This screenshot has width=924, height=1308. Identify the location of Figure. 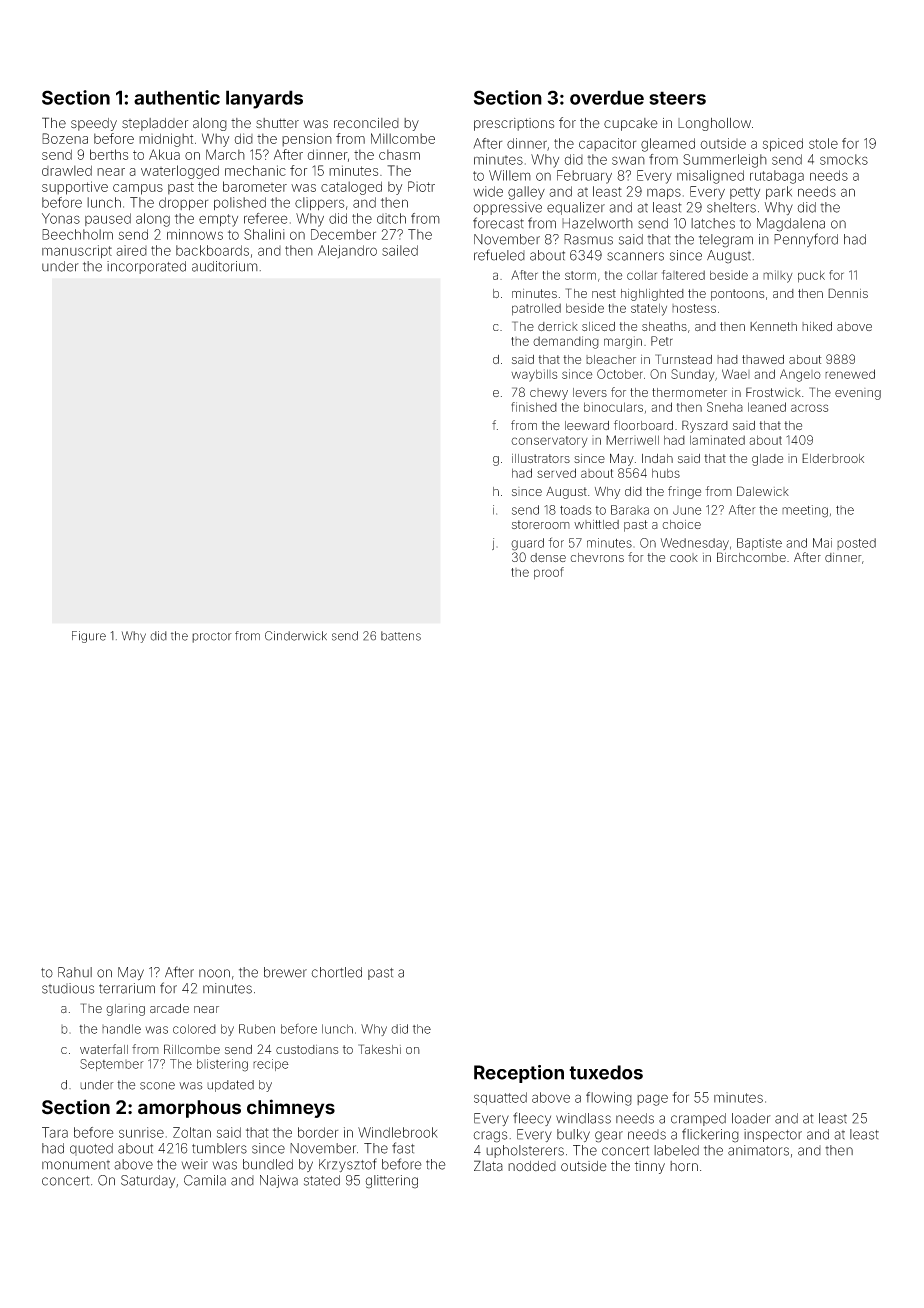
(89, 637).
